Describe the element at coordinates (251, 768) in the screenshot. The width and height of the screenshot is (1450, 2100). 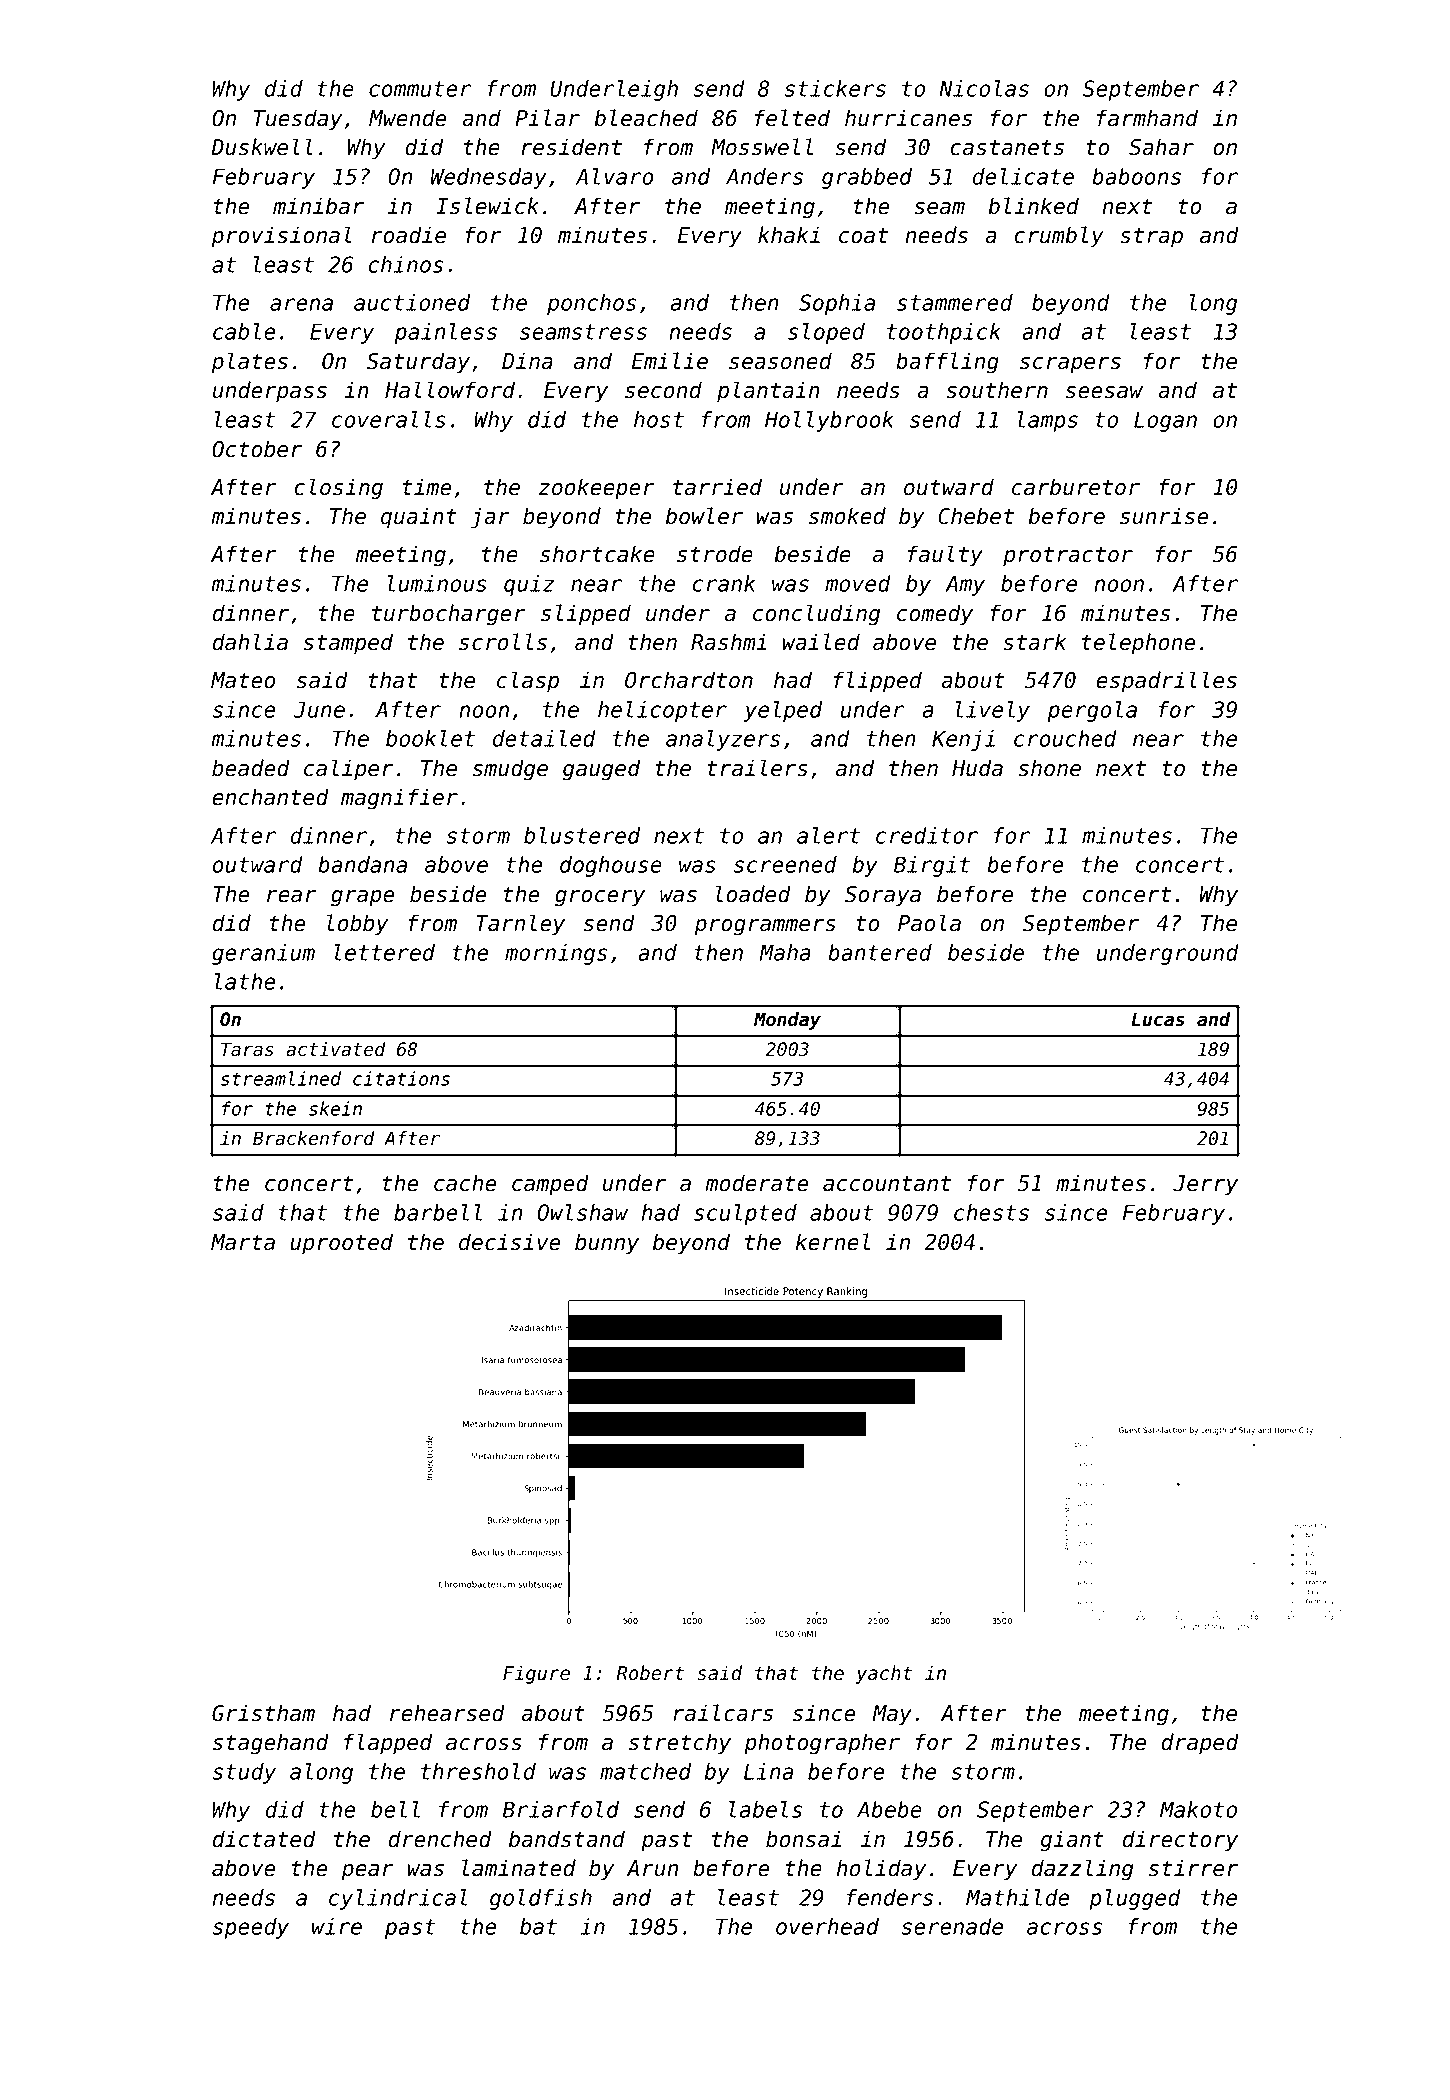
I see `beaded` at that location.
